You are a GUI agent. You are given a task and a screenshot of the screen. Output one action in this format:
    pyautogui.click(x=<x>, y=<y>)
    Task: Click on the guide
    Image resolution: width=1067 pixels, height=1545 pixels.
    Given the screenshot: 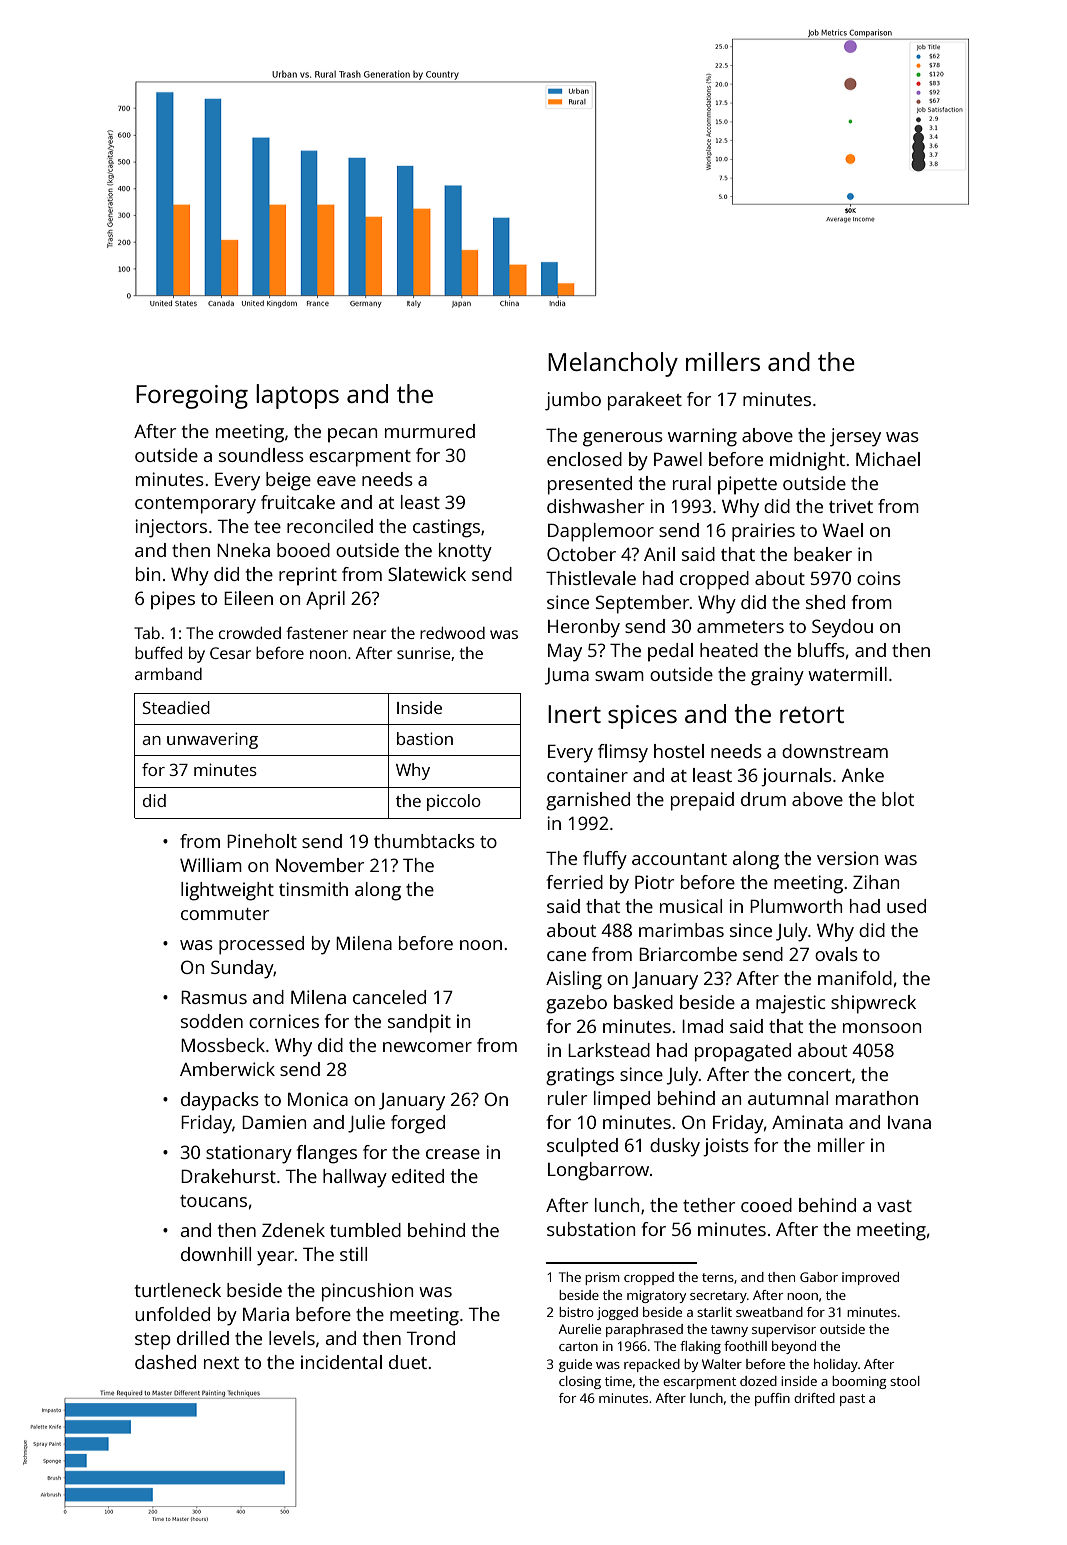 What is the action you would take?
    pyautogui.click(x=575, y=1365)
